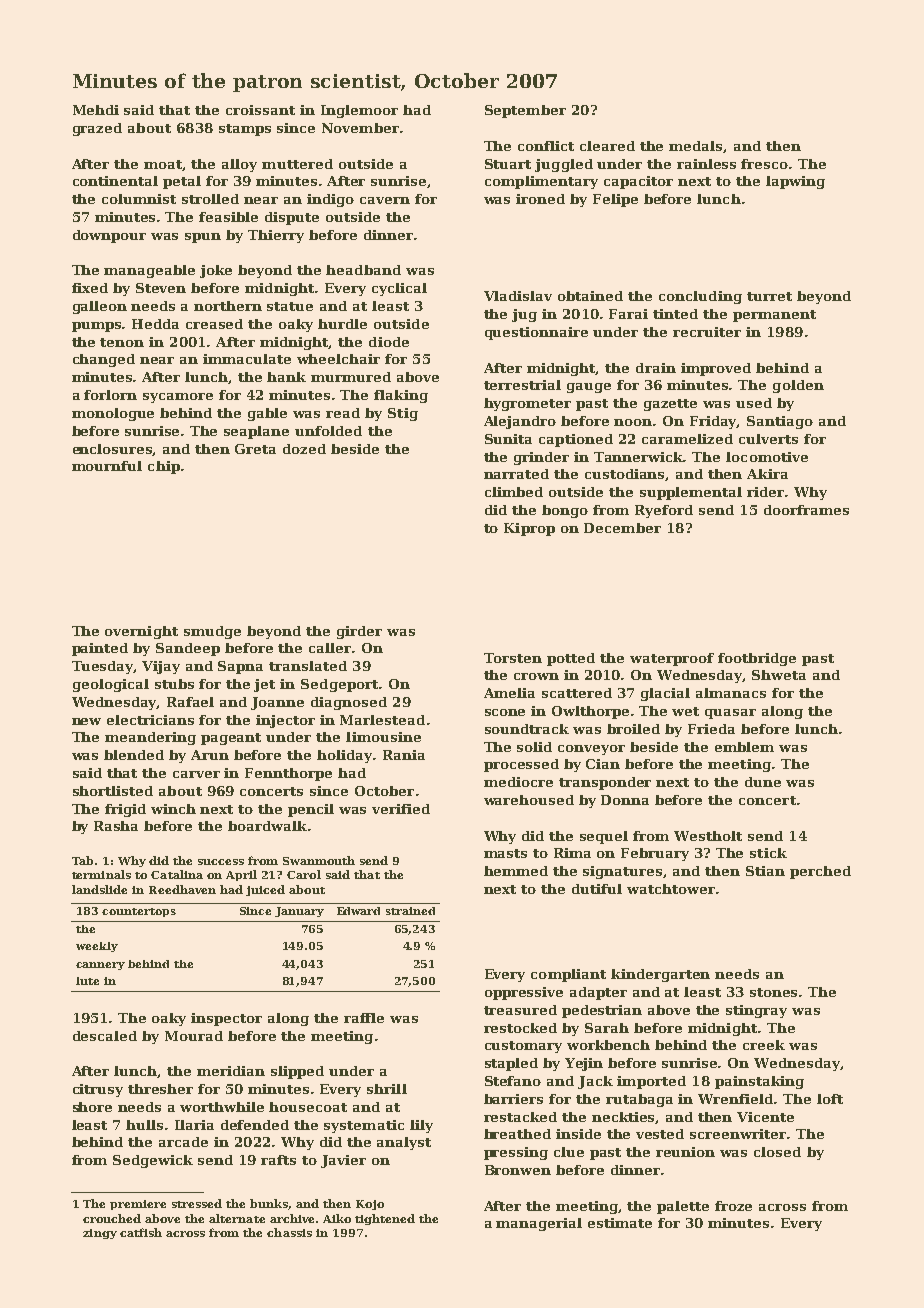  Describe the element at coordinates (100, 1234) in the screenshot. I see `zingy` at that location.
